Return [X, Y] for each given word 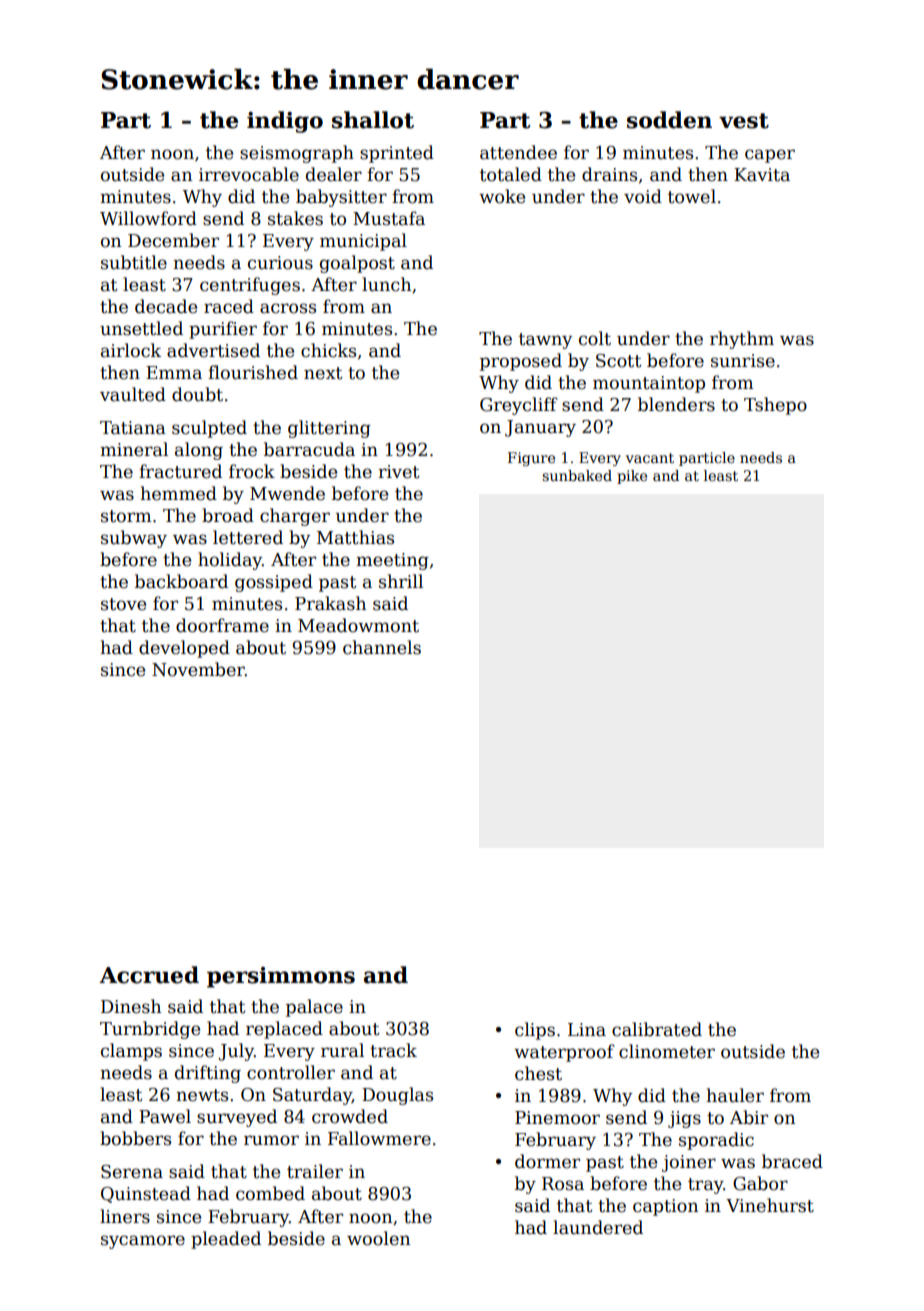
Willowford [148, 218]
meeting [392, 561]
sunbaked [577, 475]
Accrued [149, 975]
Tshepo [775, 406]
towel [692, 196]
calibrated [657, 1029]
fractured [180, 471]
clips [535, 1031]
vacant [650, 458]
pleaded [226, 1240]
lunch [386, 284]
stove [123, 604]
